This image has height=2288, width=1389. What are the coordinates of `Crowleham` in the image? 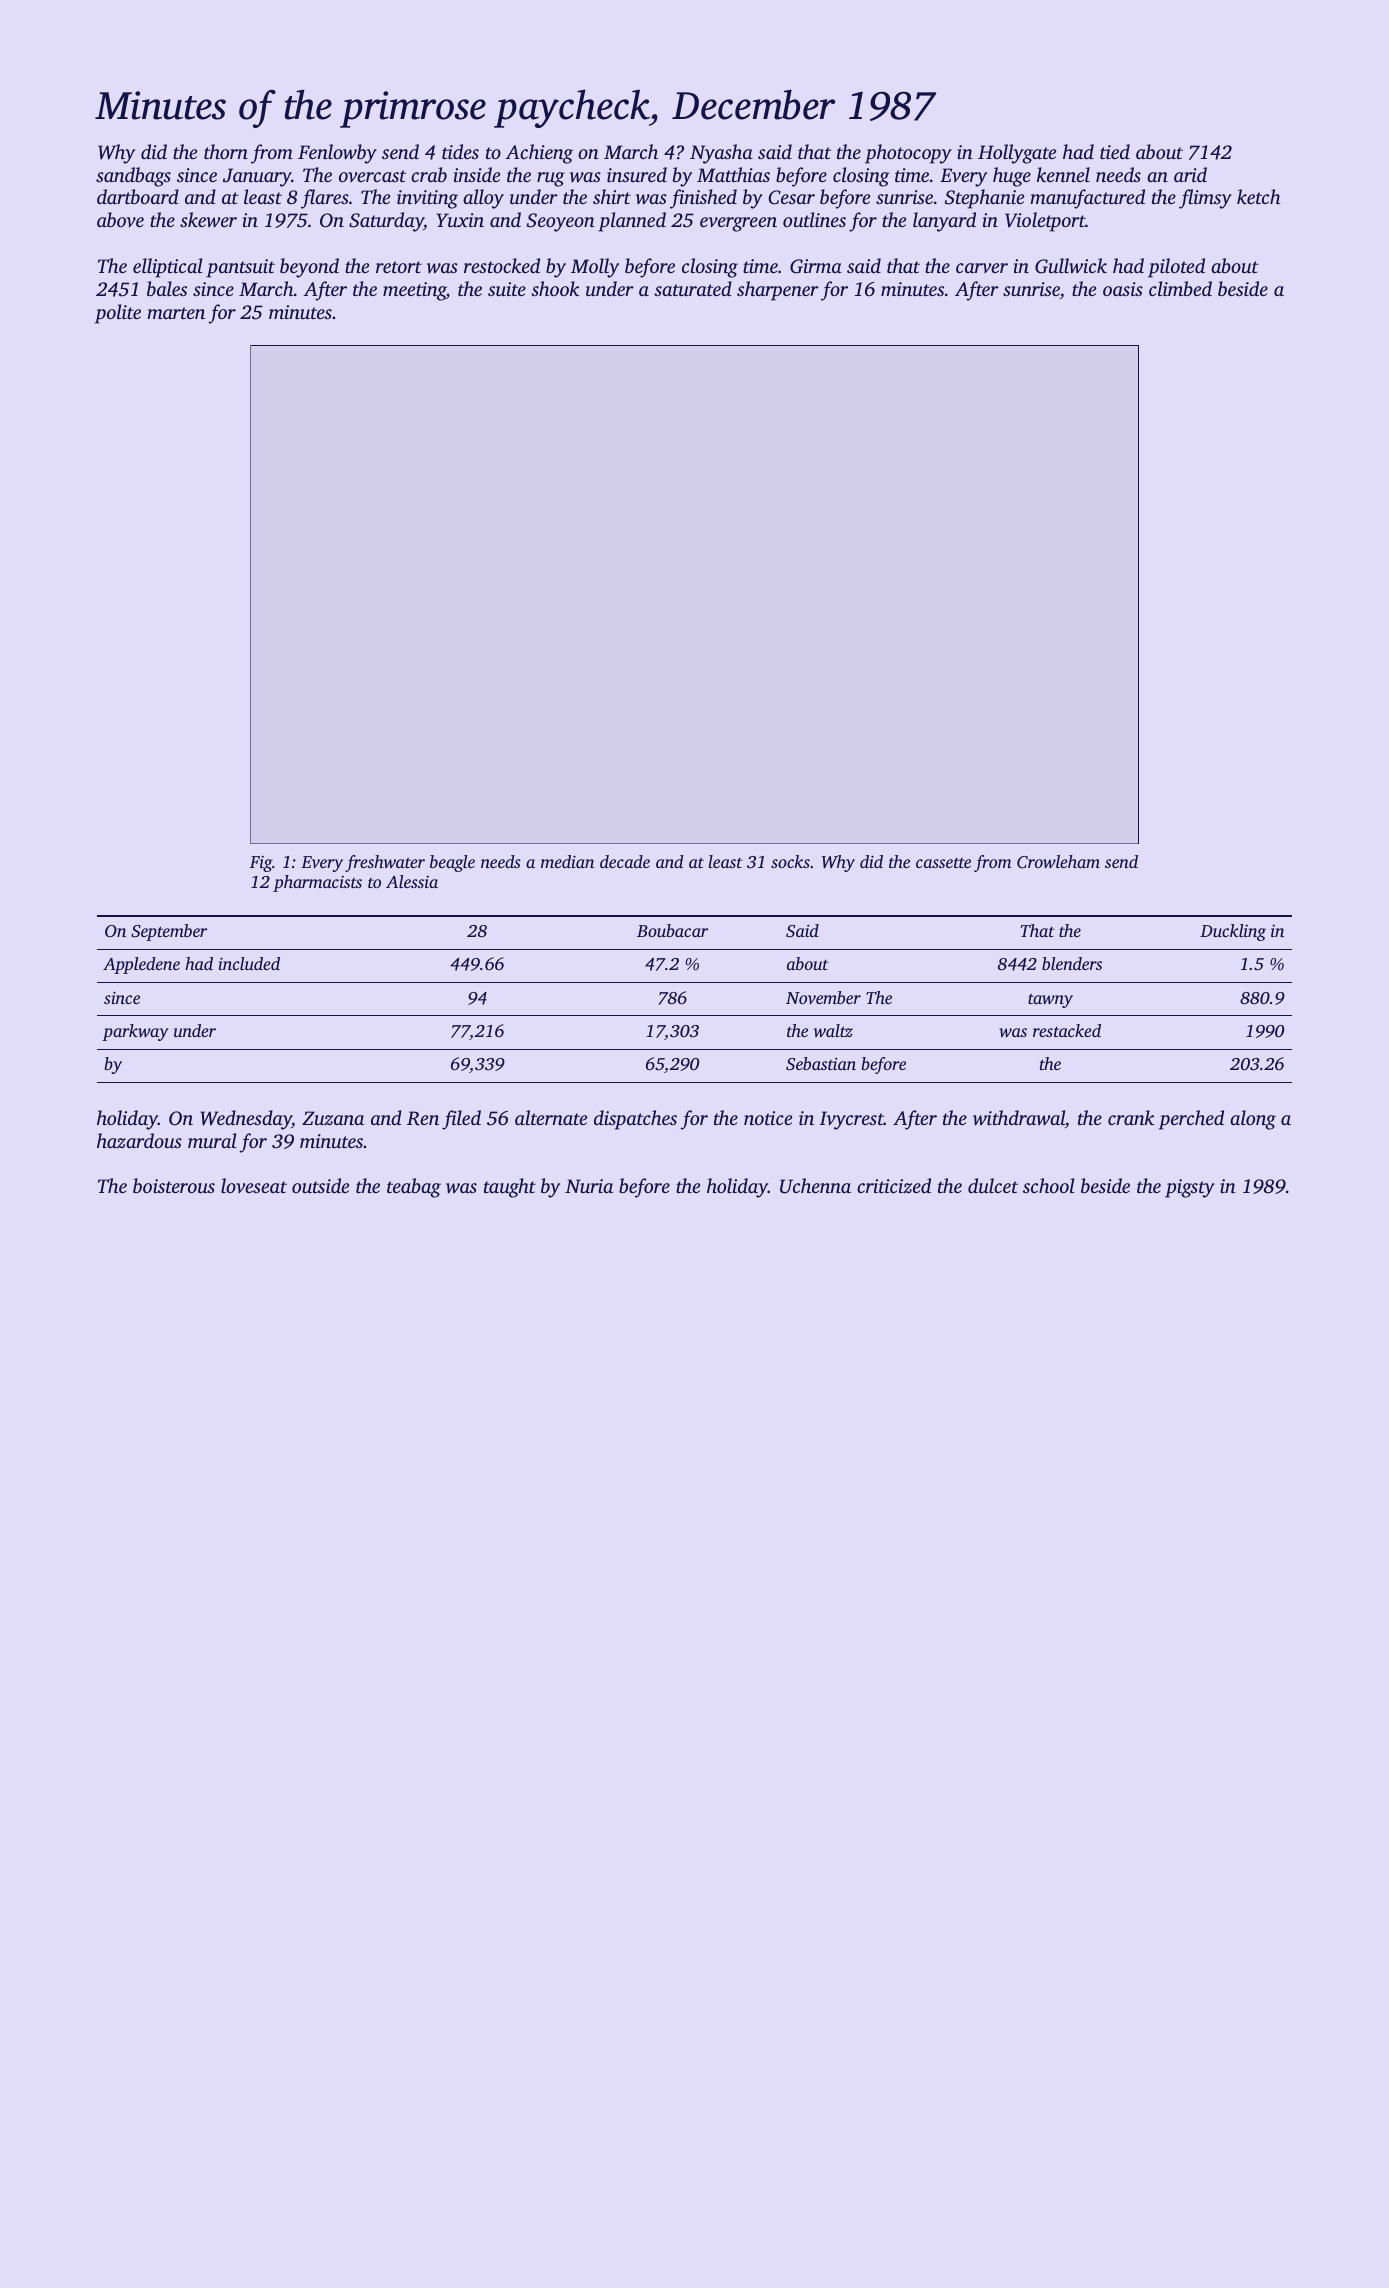 It's located at (1058, 862).
